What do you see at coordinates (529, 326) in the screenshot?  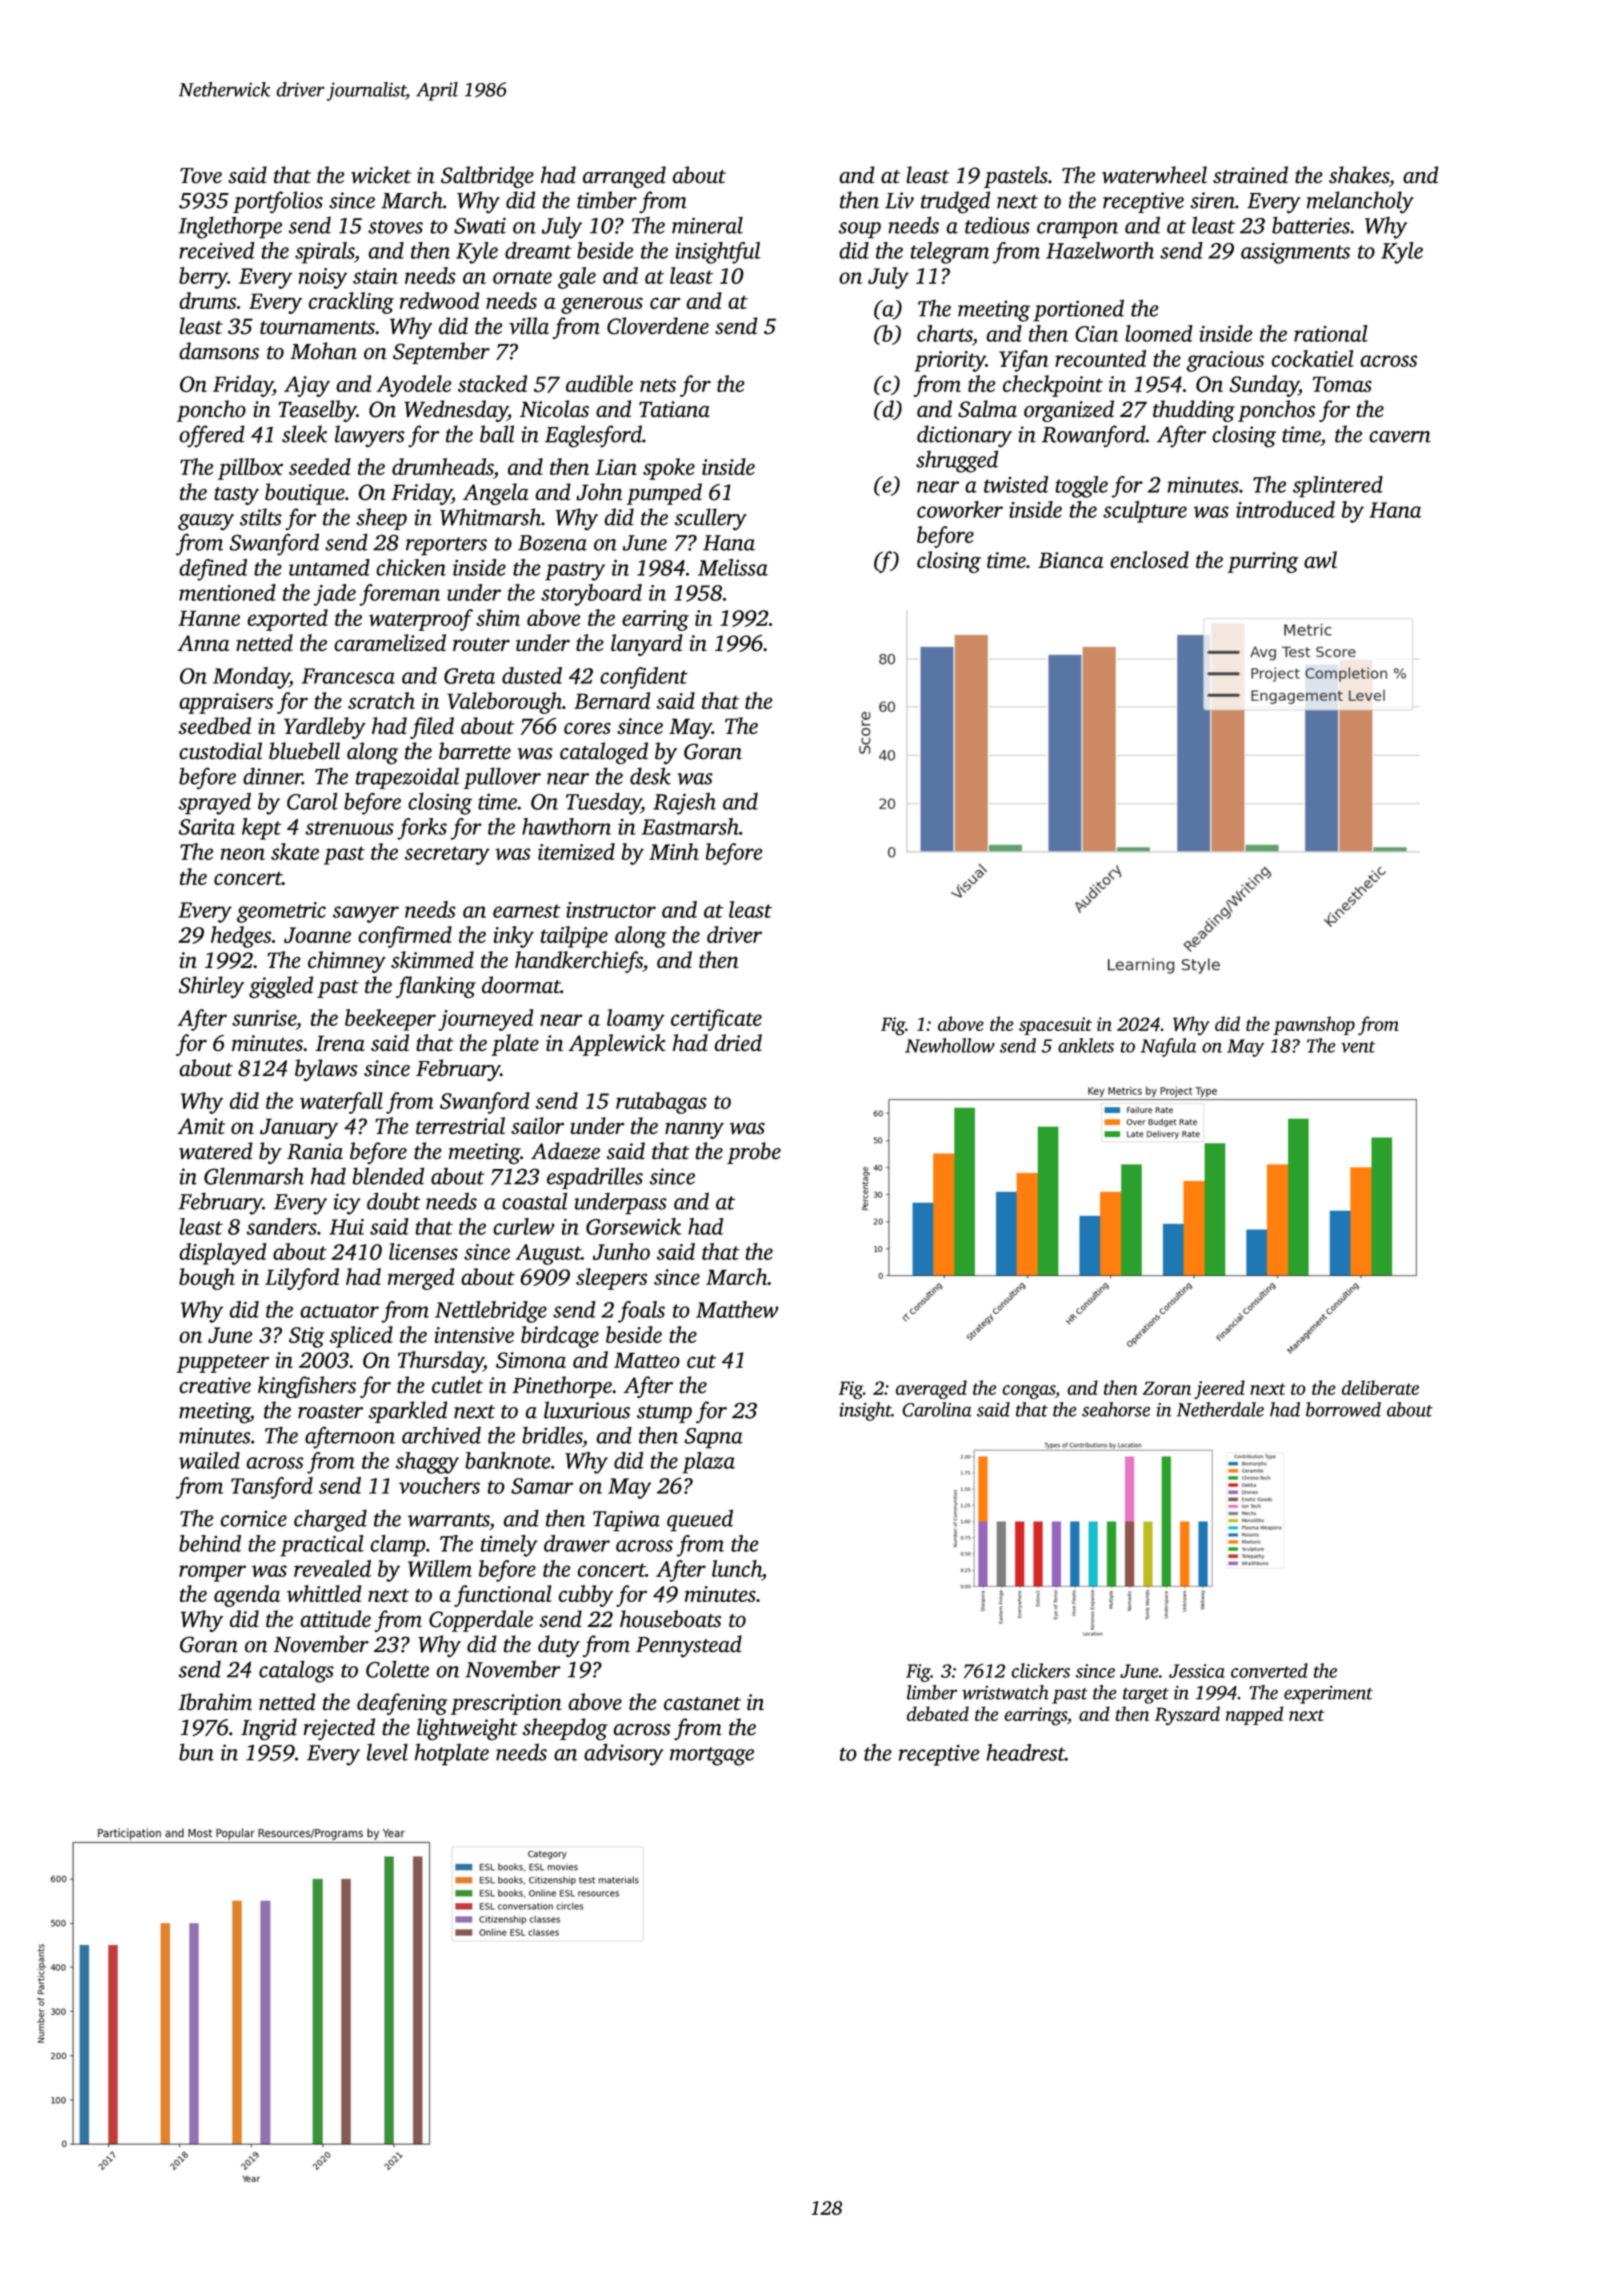 I see `villa` at bounding box center [529, 326].
